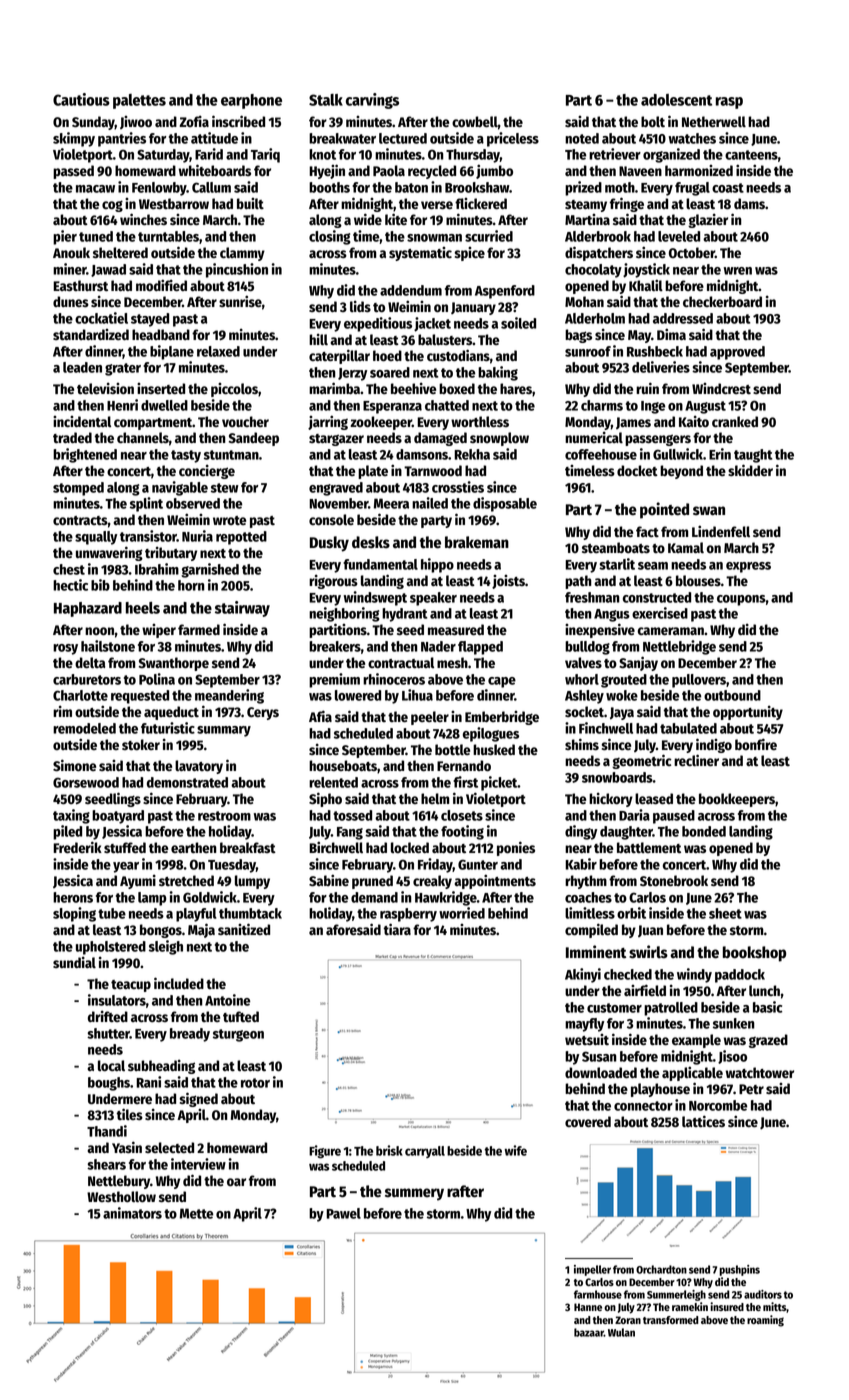 The image size is (849, 1400). I want to click on Akinyi, so click(583, 975).
